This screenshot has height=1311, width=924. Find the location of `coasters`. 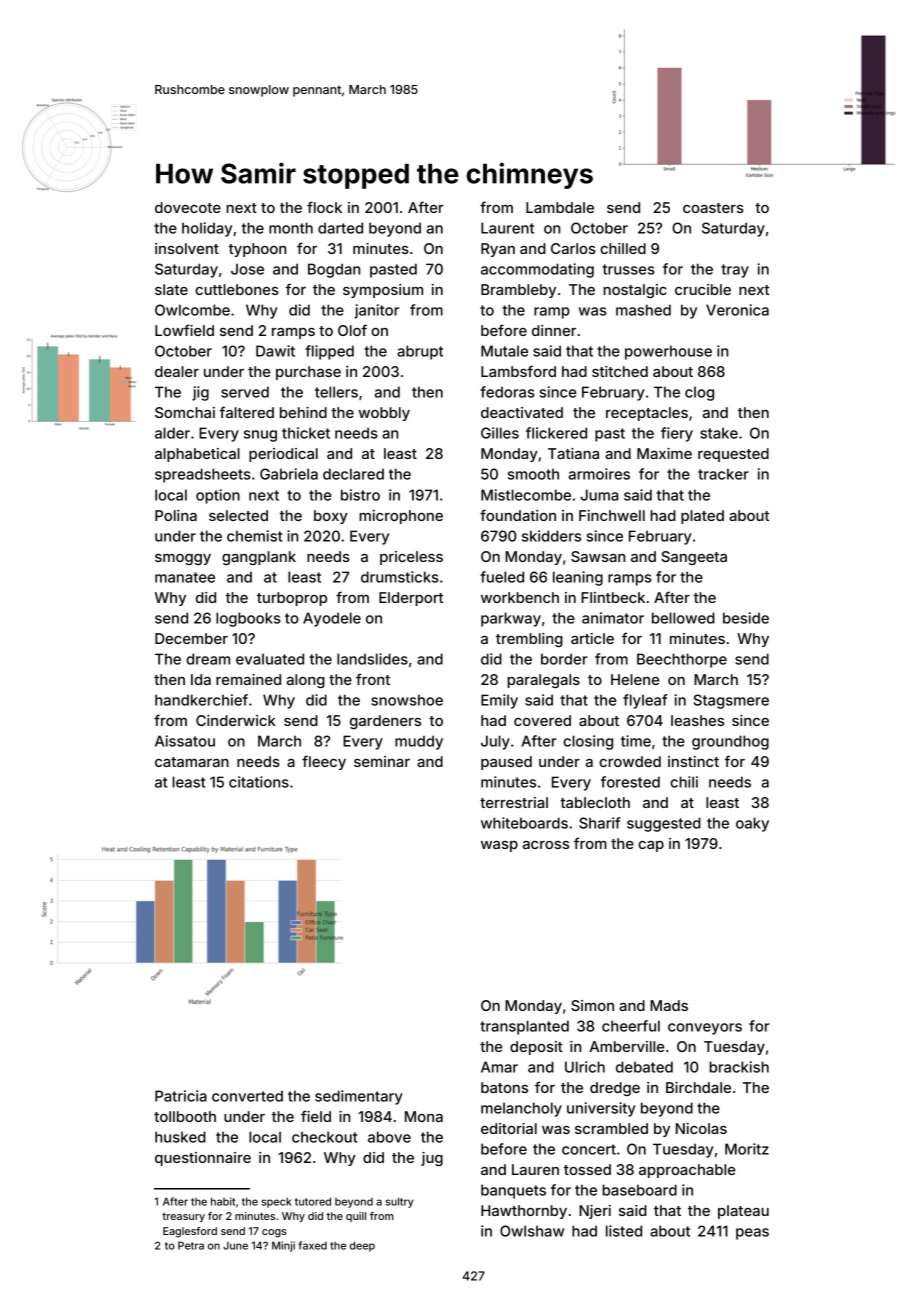

coasters is located at coordinates (713, 208).
